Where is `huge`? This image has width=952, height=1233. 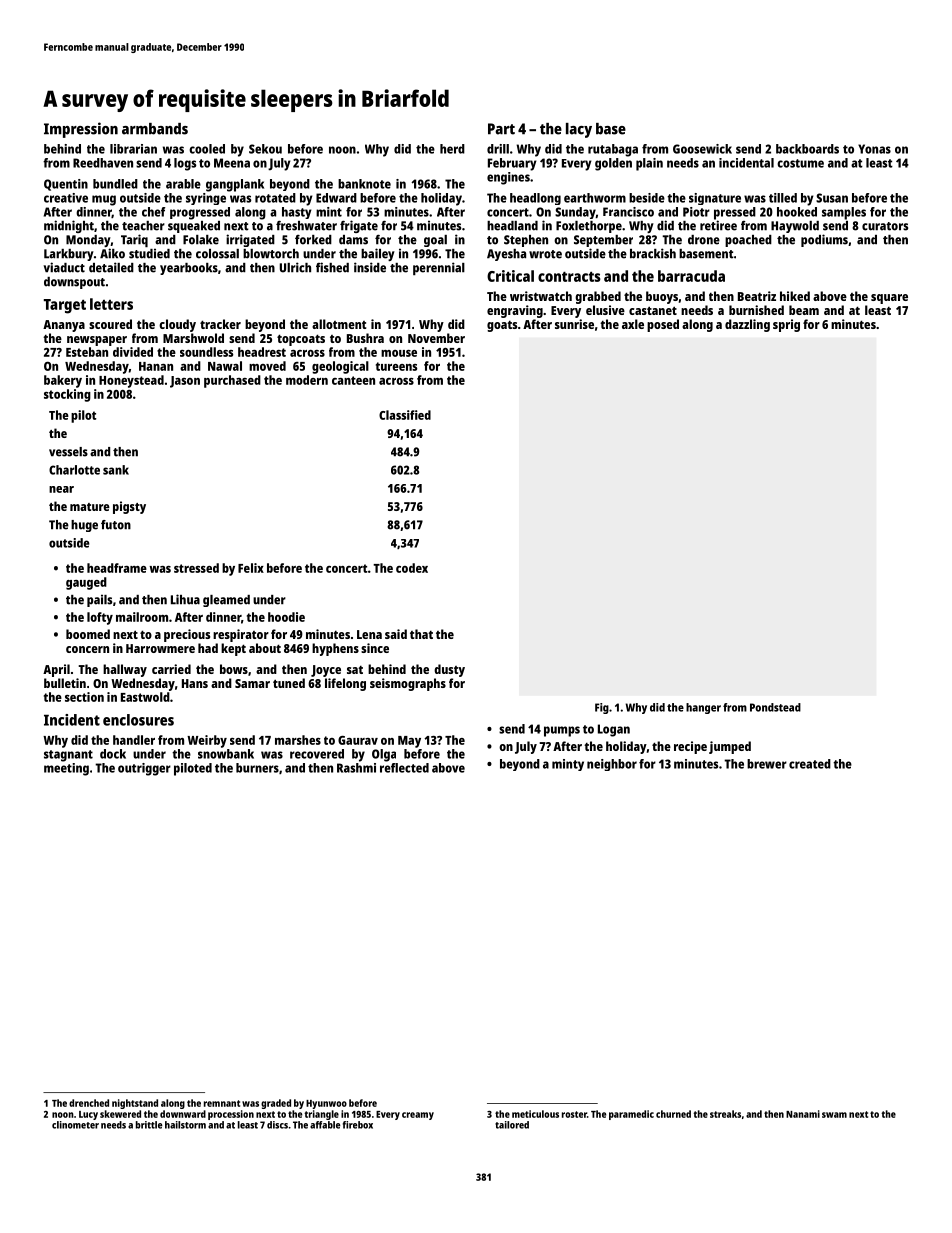
huge is located at coordinates (84, 526).
